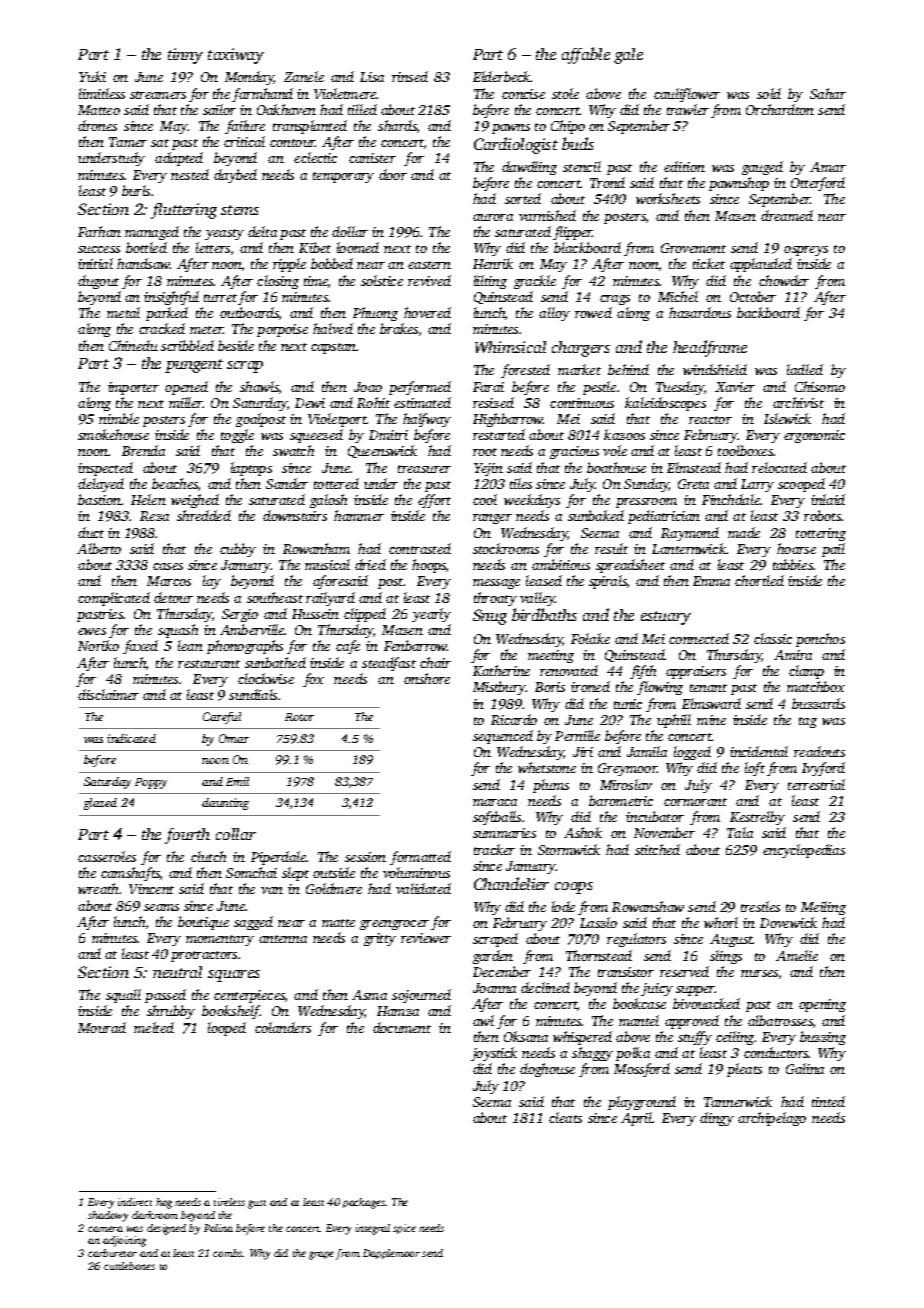 The width and height of the document is (924, 1308). I want to click on ladled, so click(805, 369).
